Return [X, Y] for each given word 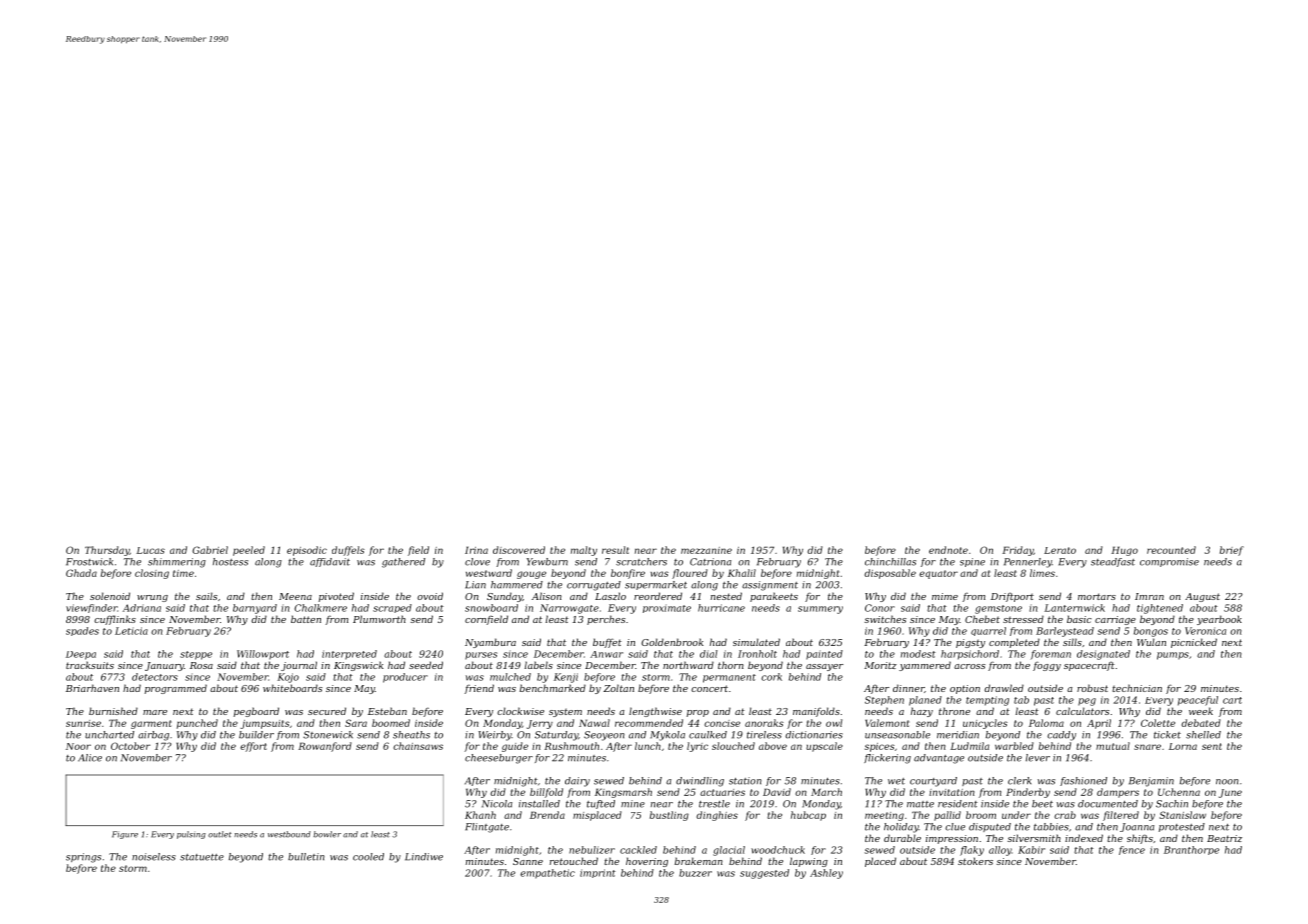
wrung [152, 598]
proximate [667, 608]
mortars [1097, 596]
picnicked [1194, 643]
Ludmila [969, 746]
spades [82, 631]
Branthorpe [1191, 850]
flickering [887, 759]
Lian [475, 585]
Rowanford [325, 747]
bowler [327, 834]
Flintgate [487, 828]
